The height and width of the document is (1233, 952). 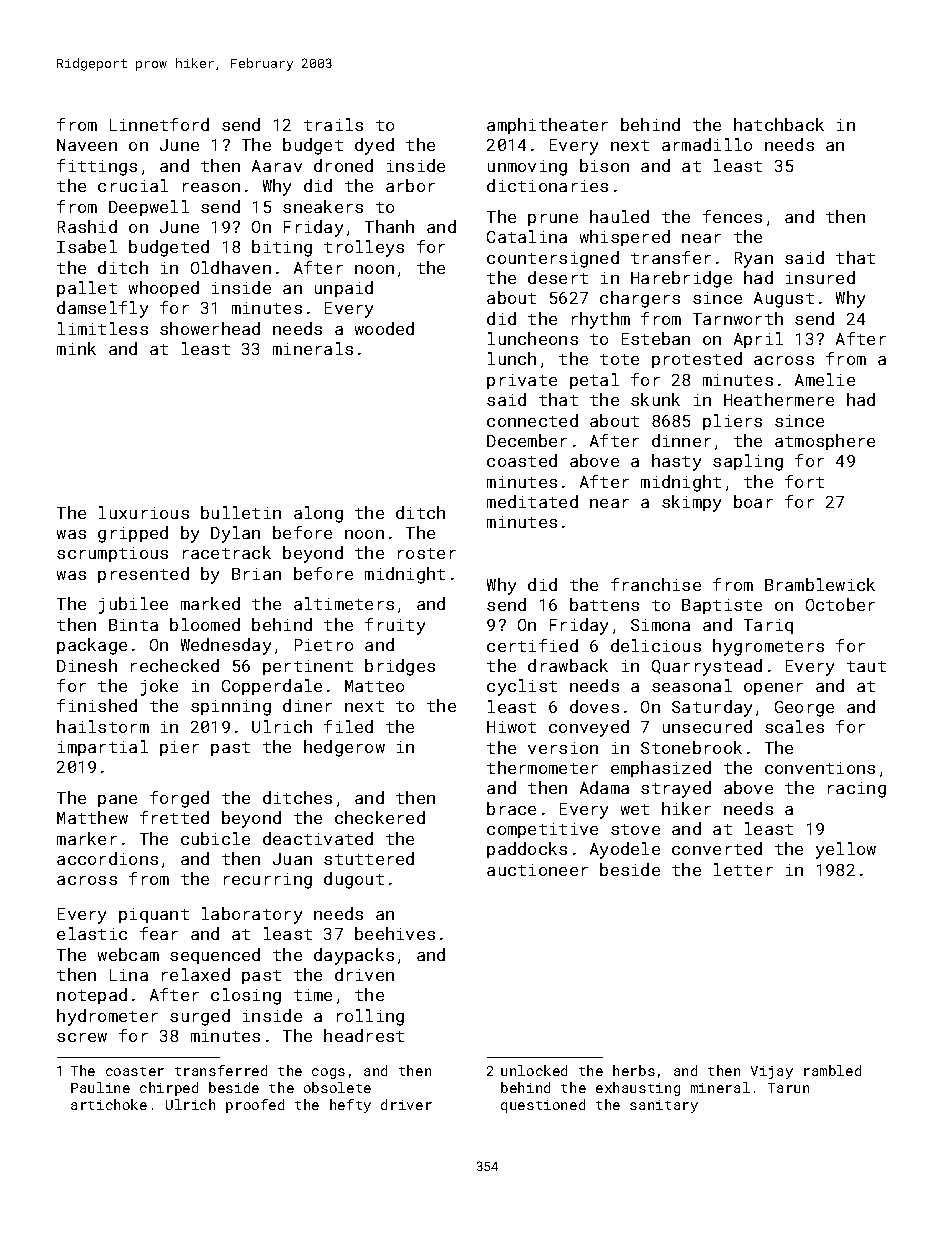 What do you see at coordinates (427, 553) in the document?
I see `roster` at bounding box center [427, 553].
